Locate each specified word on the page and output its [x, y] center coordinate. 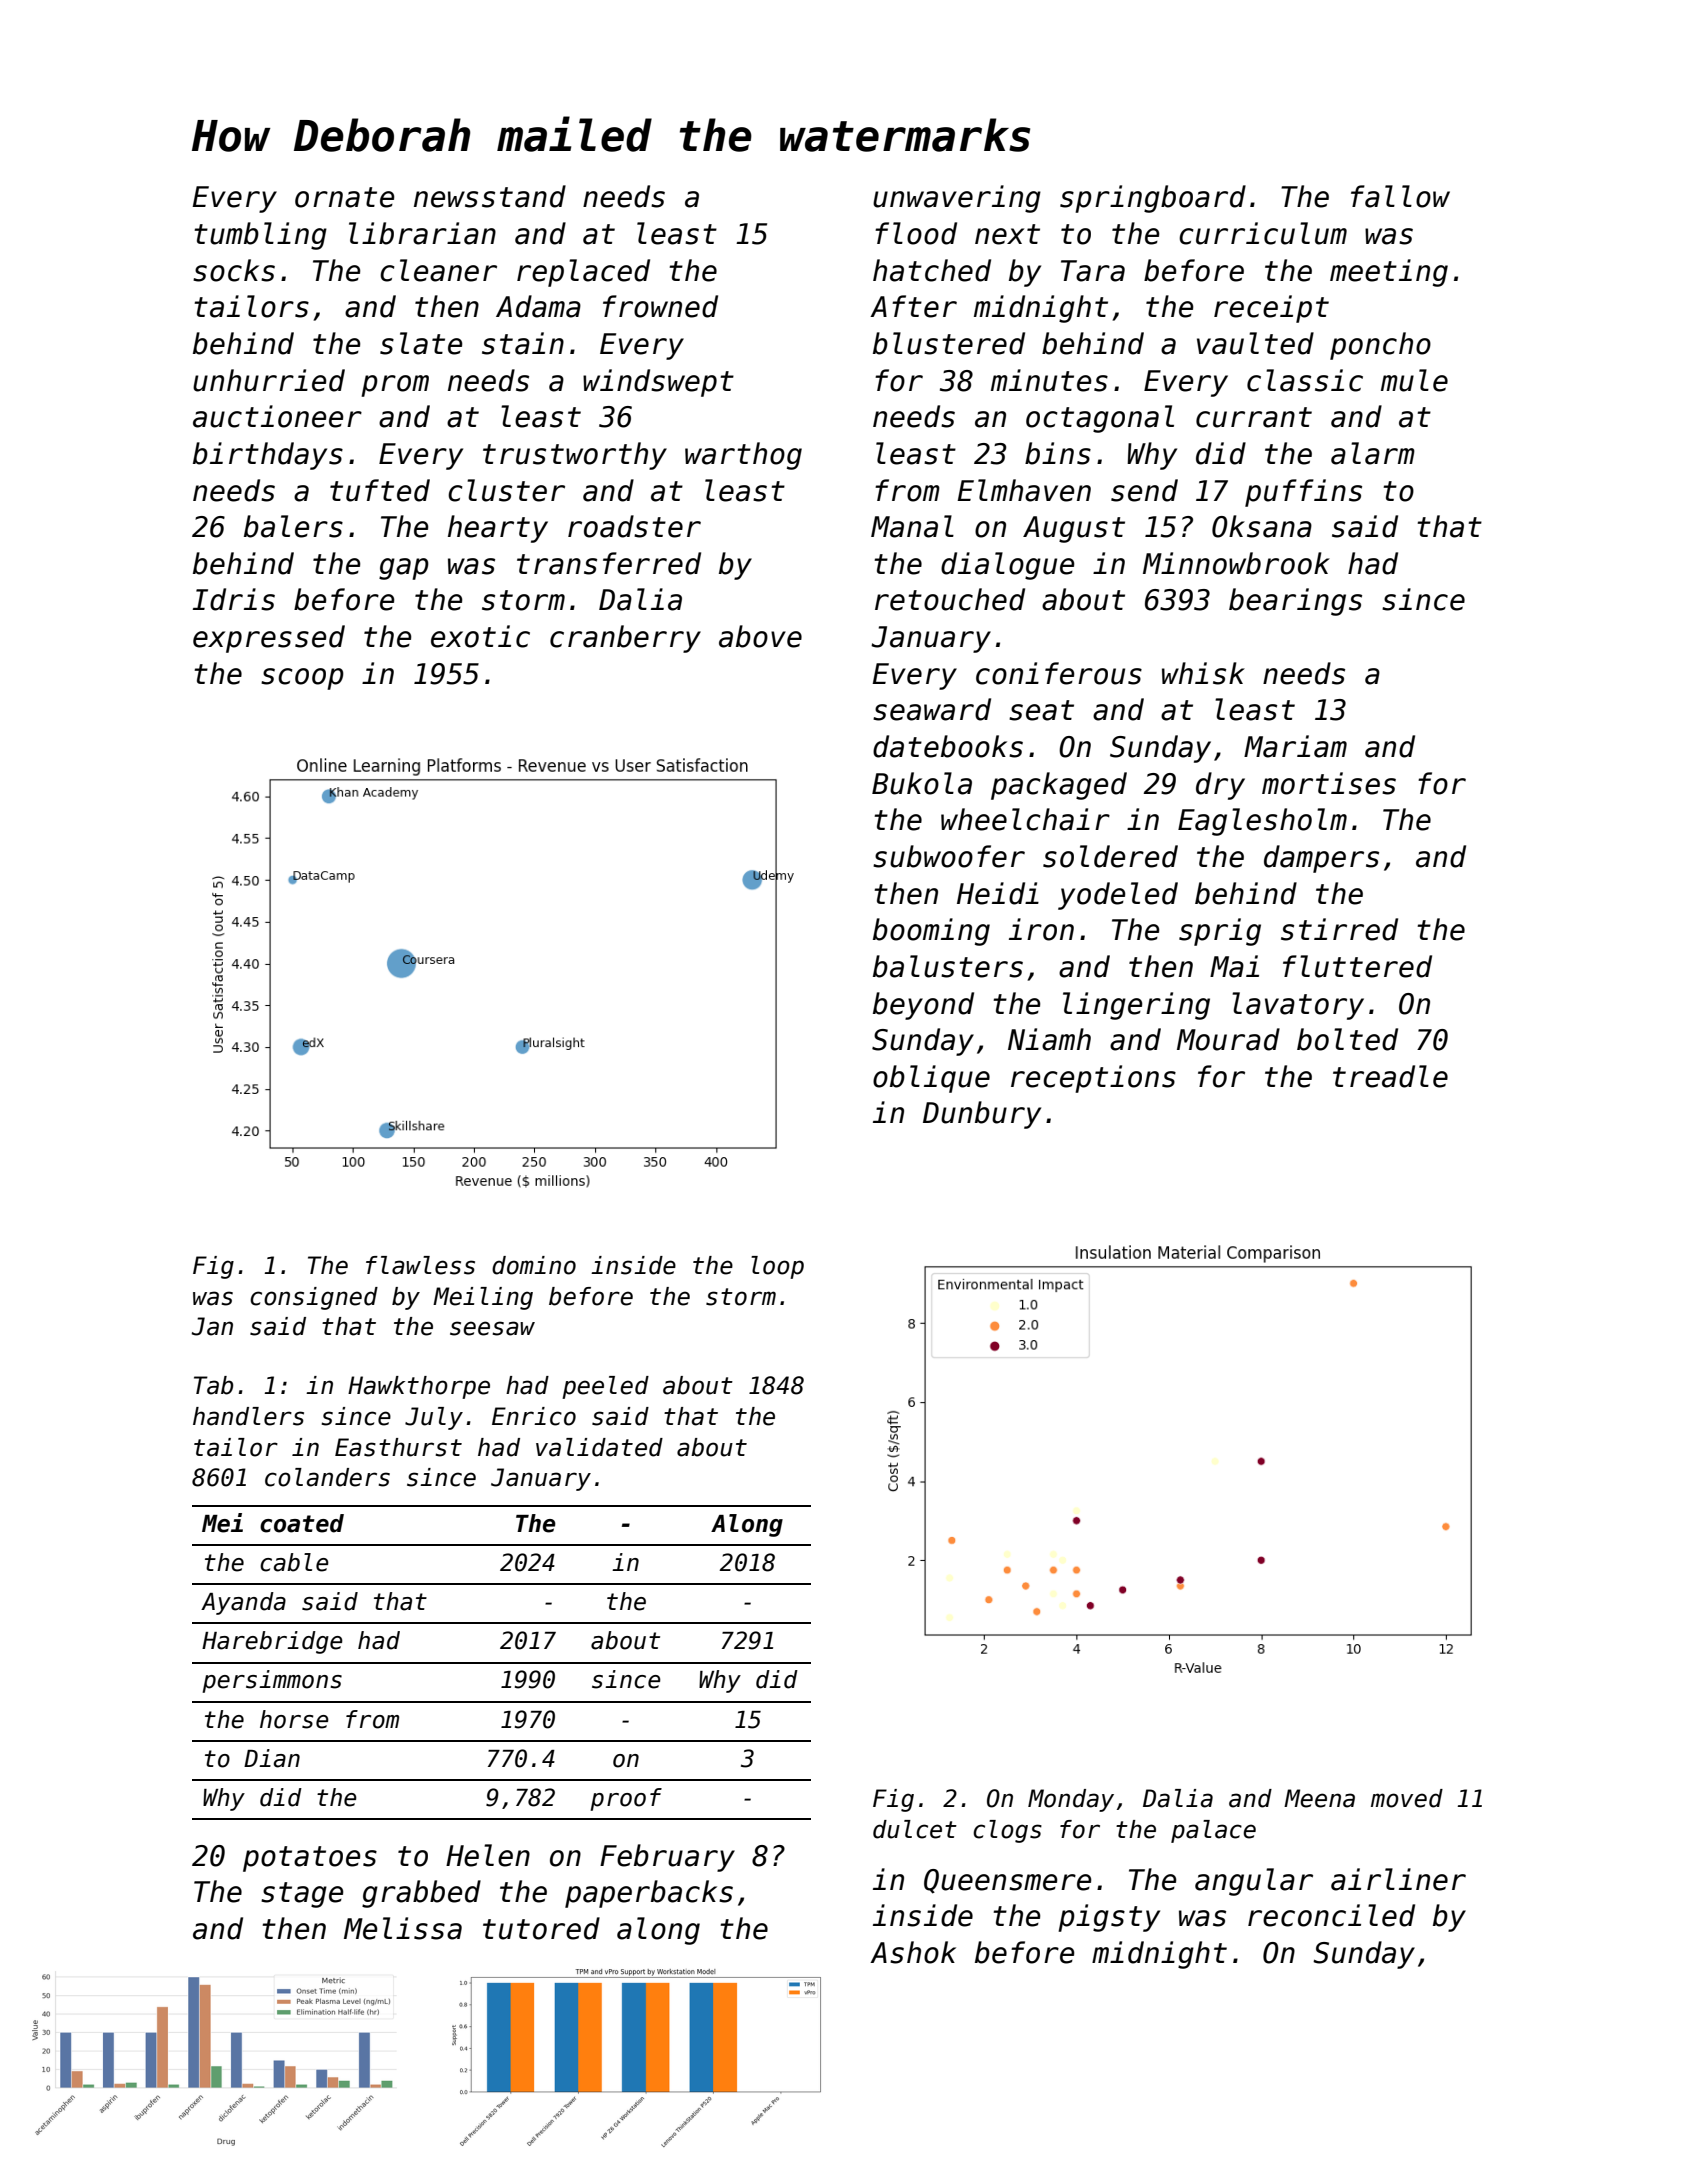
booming [931, 932]
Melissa [403, 1928]
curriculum [1263, 233]
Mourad [1228, 1039]
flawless [420, 1265]
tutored [541, 1928]
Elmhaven [1024, 490]
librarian [422, 233]
